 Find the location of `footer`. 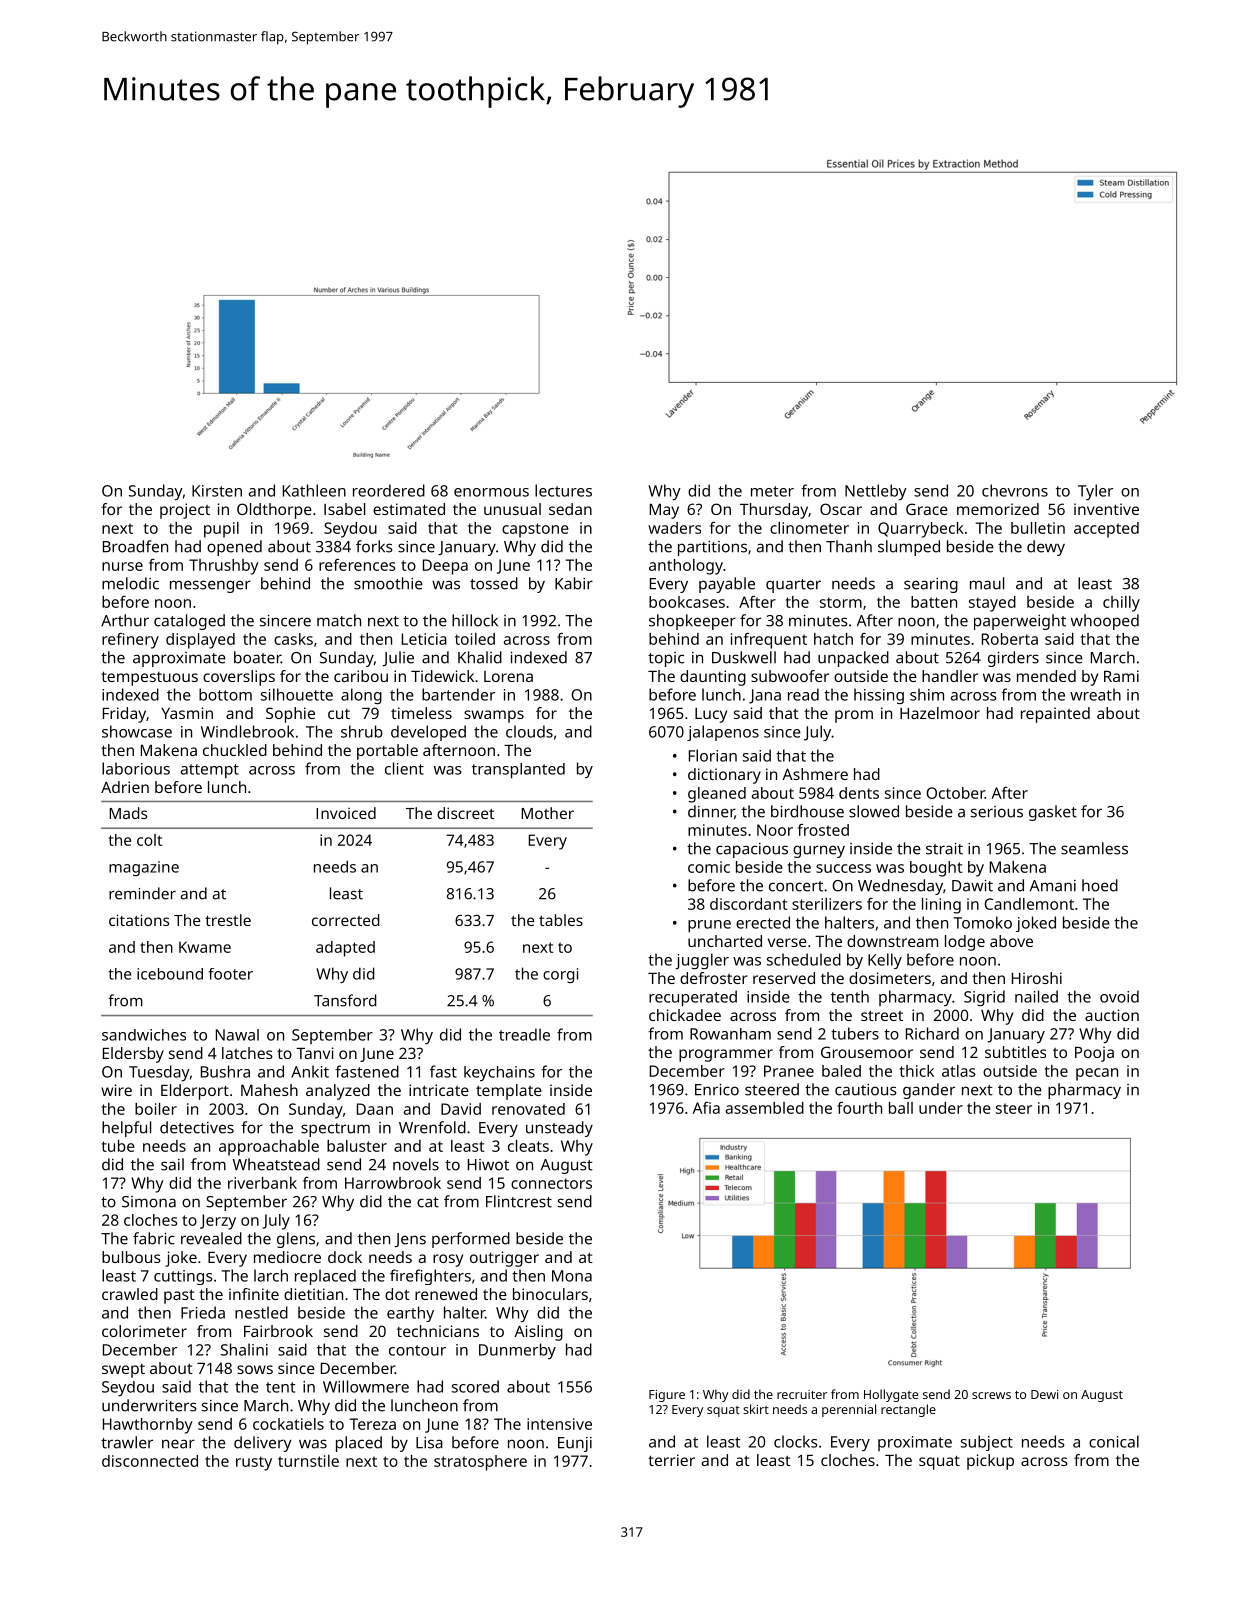

footer is located at coordinates (230, 974).
